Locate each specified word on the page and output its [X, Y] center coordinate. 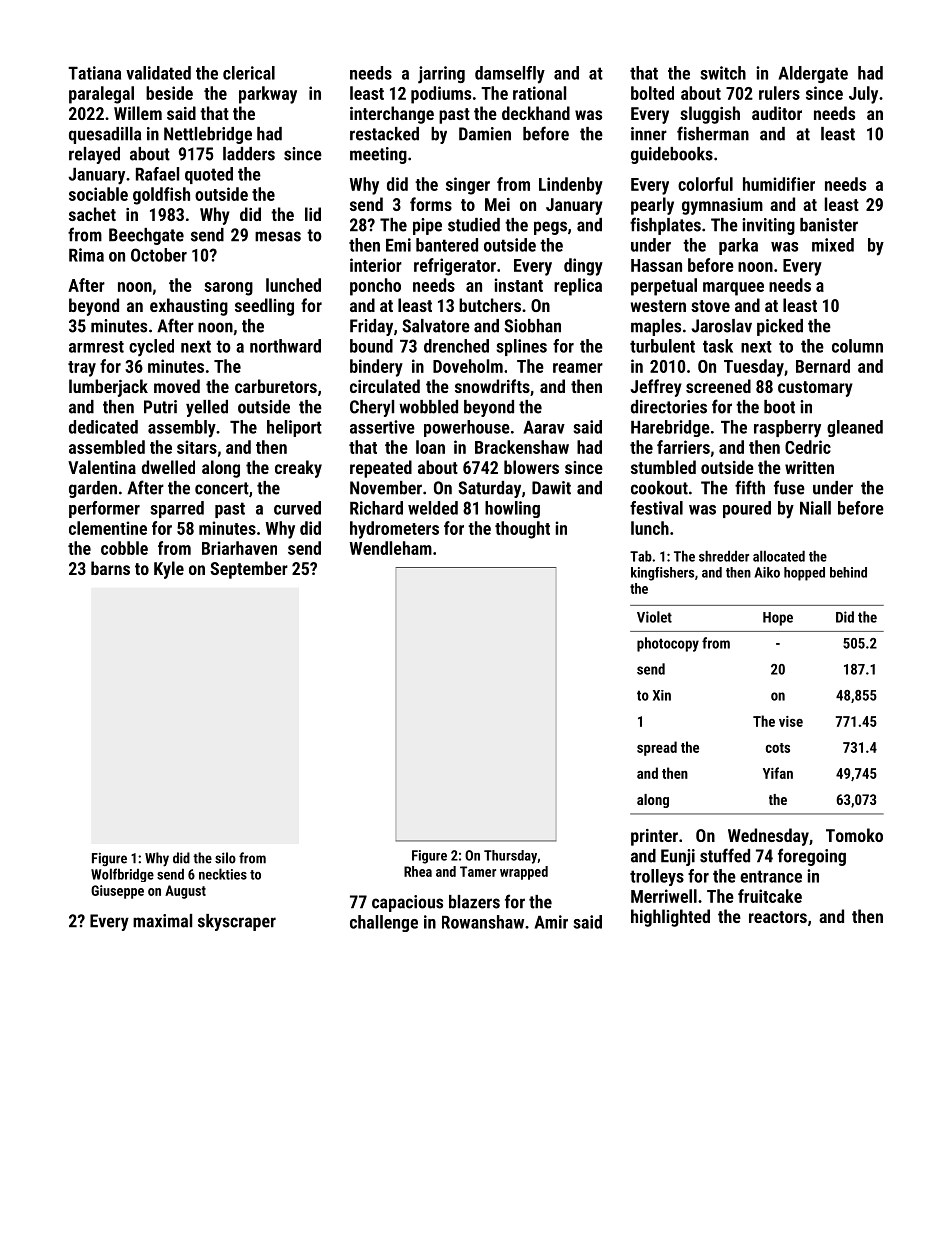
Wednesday [768, 837]
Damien [485, 134]
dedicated [103, 427]
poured [747, 509]
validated [158, 73]
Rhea [418, 871]
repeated [381, 469]
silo [225, 858]
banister [829, 225]
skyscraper [237, 922]
